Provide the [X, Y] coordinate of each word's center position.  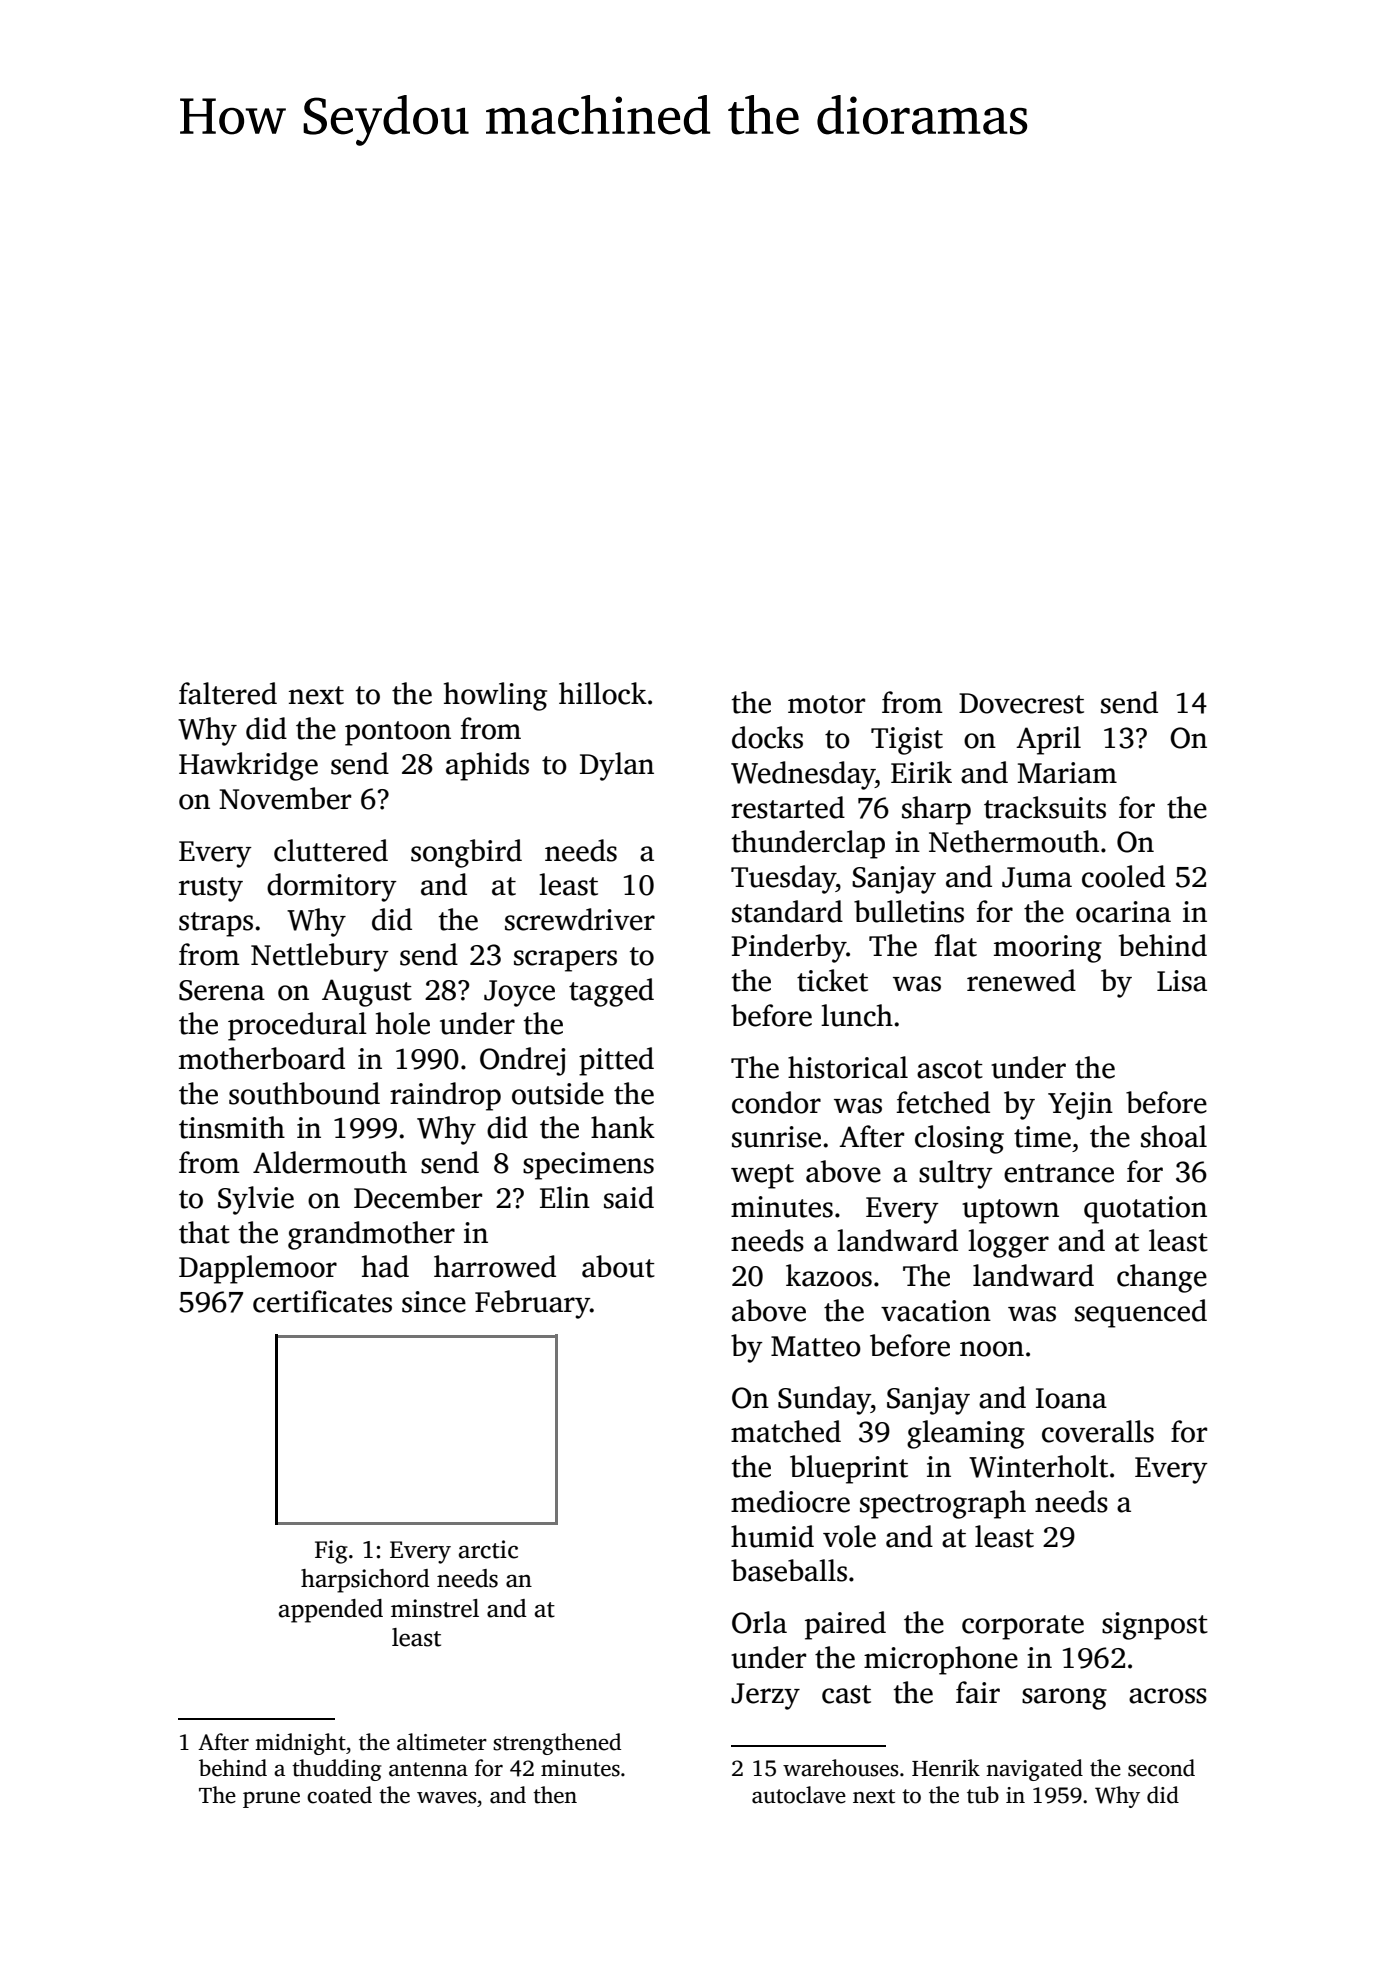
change [1162, 1278]
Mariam [1067, 773]
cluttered [331, 850]
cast [846, 1694]
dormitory [332, 887]
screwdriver [580, 919]
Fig [331, 1552]
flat [955, 945]
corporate [1023, 1627]
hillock [603, 693]
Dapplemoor [258, 1269]
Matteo [816, 1346]
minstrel [435, 1608]
